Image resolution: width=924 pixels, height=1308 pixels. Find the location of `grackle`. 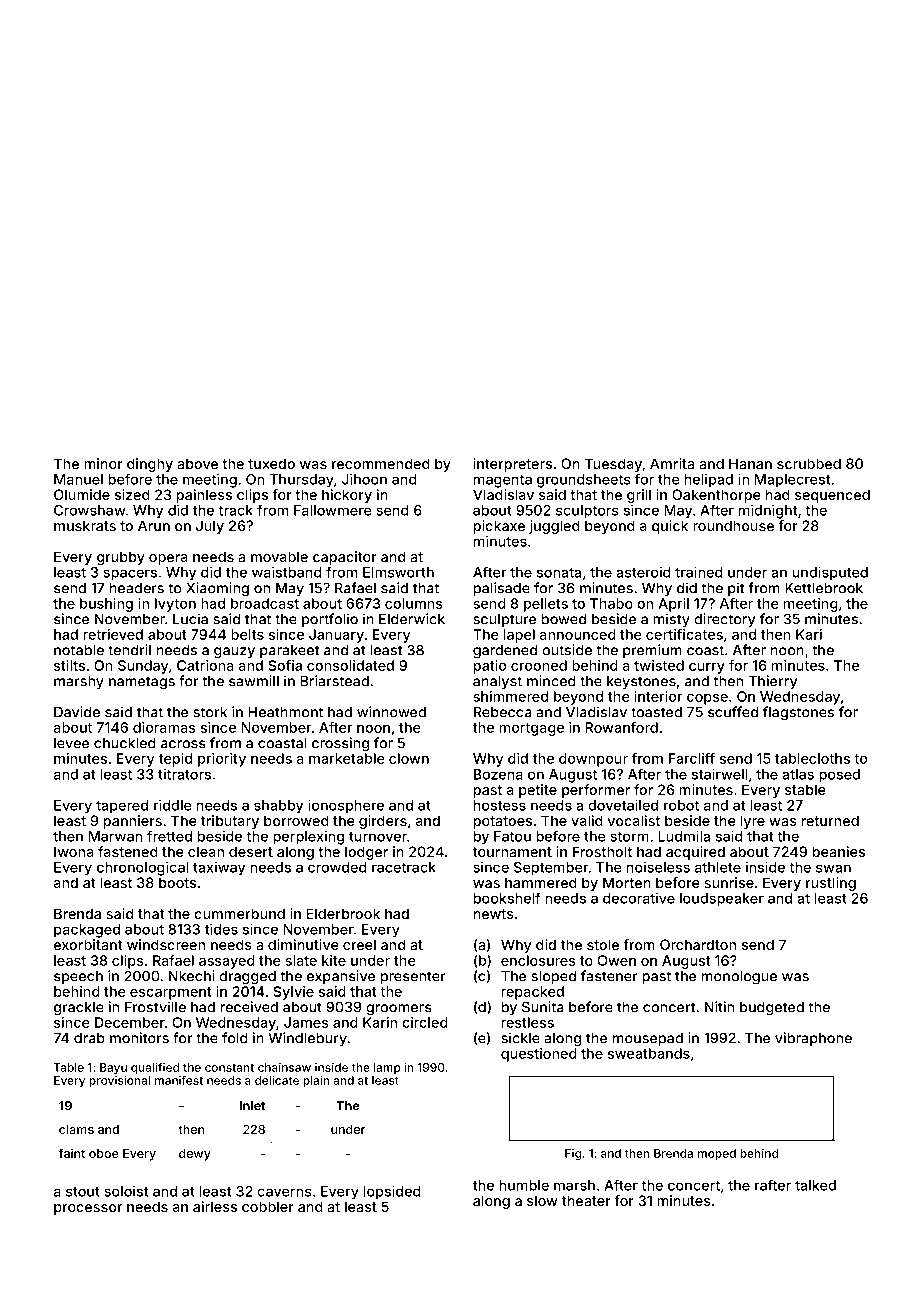

grackle is located at coordinates (79, 1009).
